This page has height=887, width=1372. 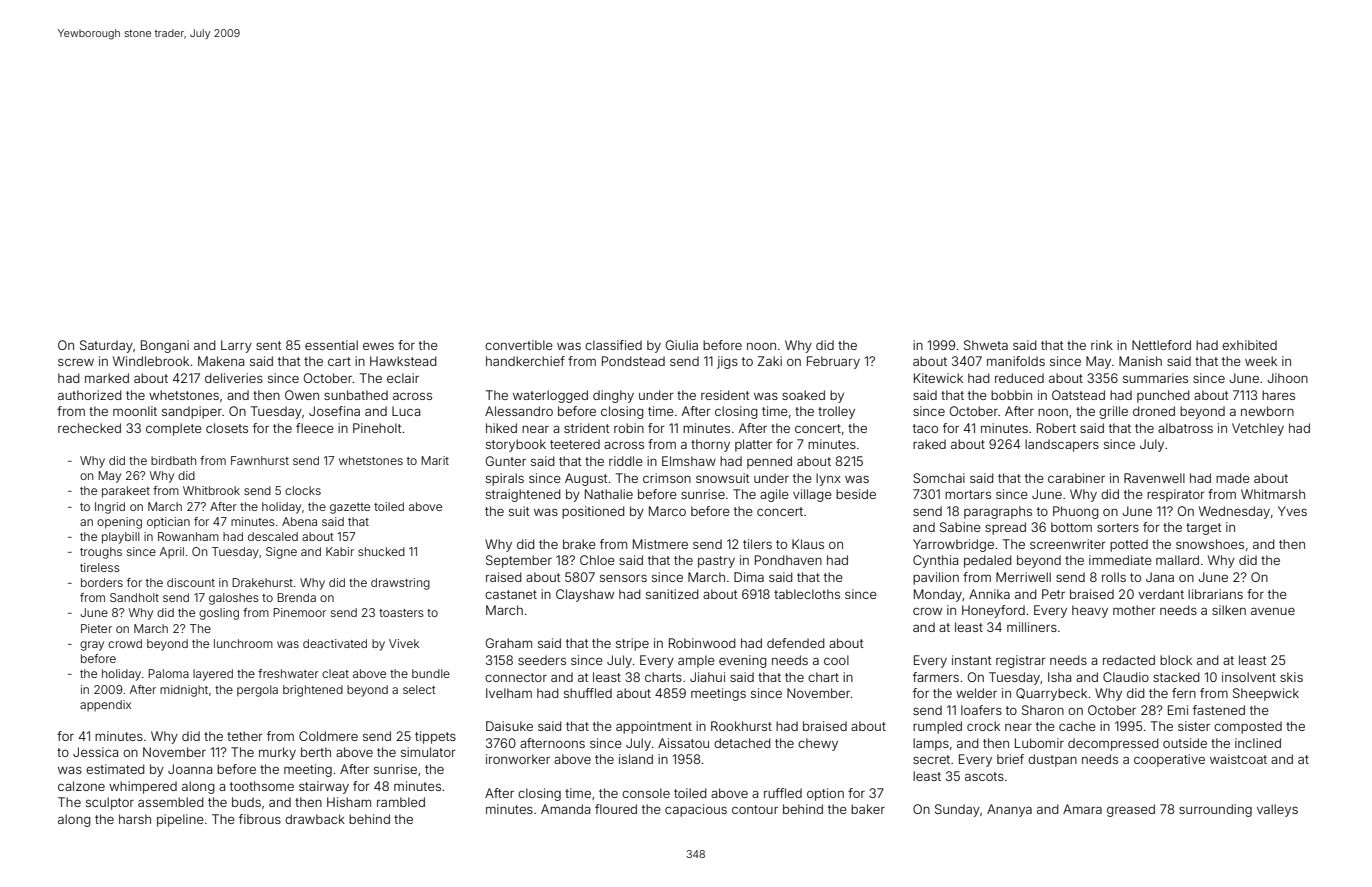 I want to click on appendix, so click(x=105, y=705).
